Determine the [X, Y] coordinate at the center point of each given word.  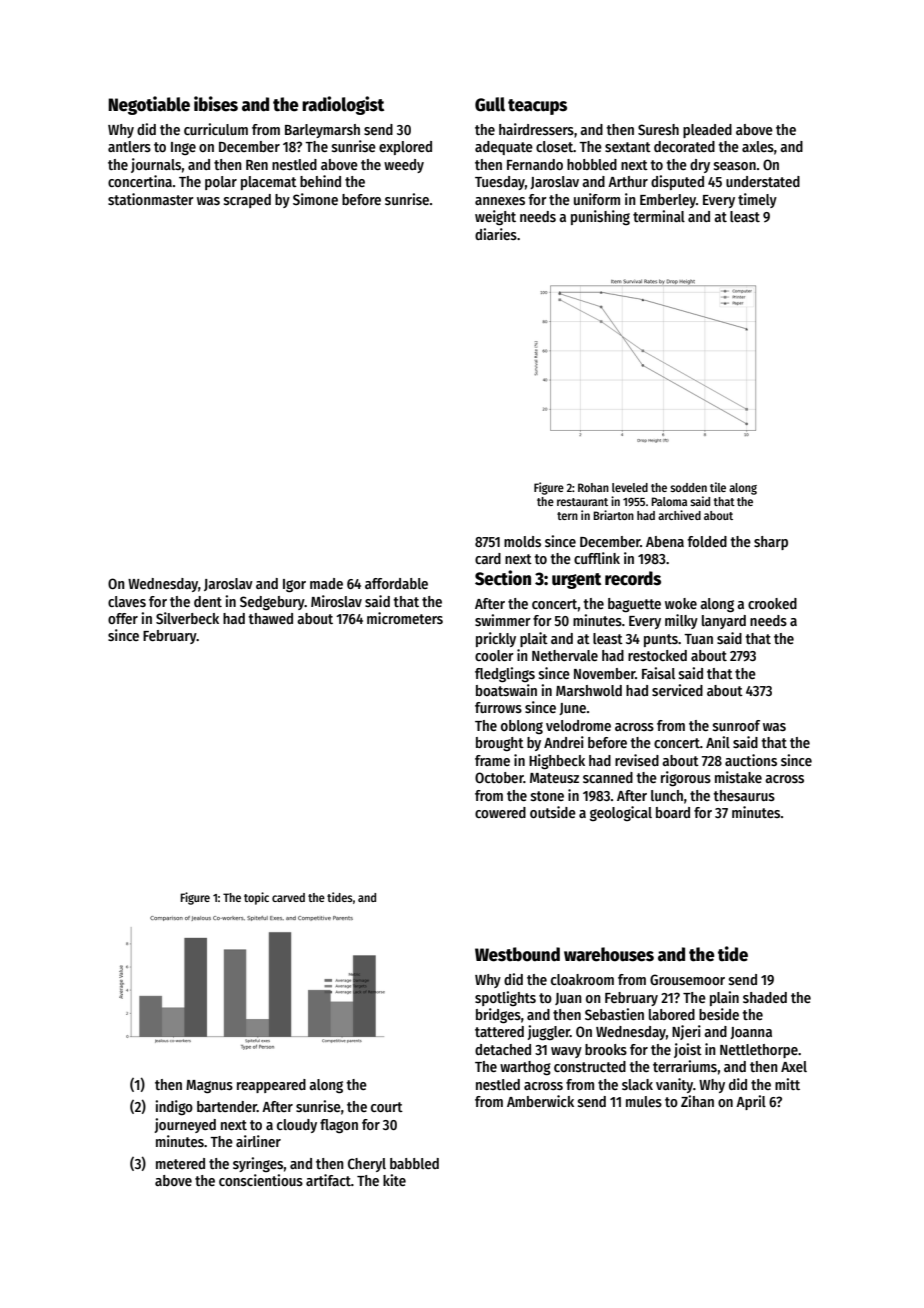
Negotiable [149, 105]
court [387, 1107]
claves [127, 601]
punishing [600, 217]
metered [180, 1163]
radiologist [343, 105]
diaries [496, 234]
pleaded [707, 131]
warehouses [609, 954]
